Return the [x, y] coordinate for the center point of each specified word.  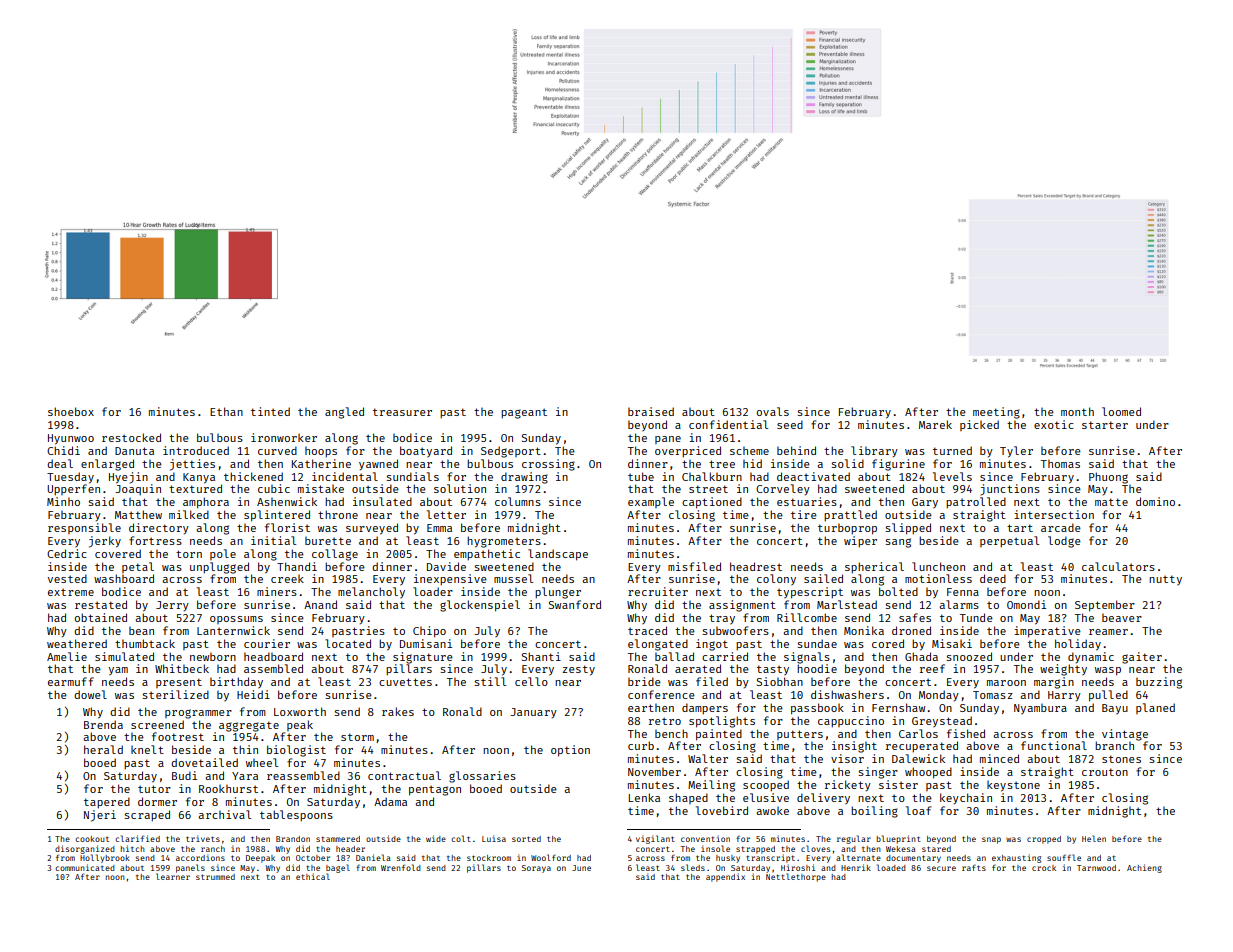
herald [103, 749]
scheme [749, 451]
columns [518, 501]
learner [173, 876]
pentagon [435, 790]
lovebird [722, 810]
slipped [908, 529]
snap [991, 840]
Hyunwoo [71, 439]
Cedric [67, 553]
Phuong [1108, 478]
